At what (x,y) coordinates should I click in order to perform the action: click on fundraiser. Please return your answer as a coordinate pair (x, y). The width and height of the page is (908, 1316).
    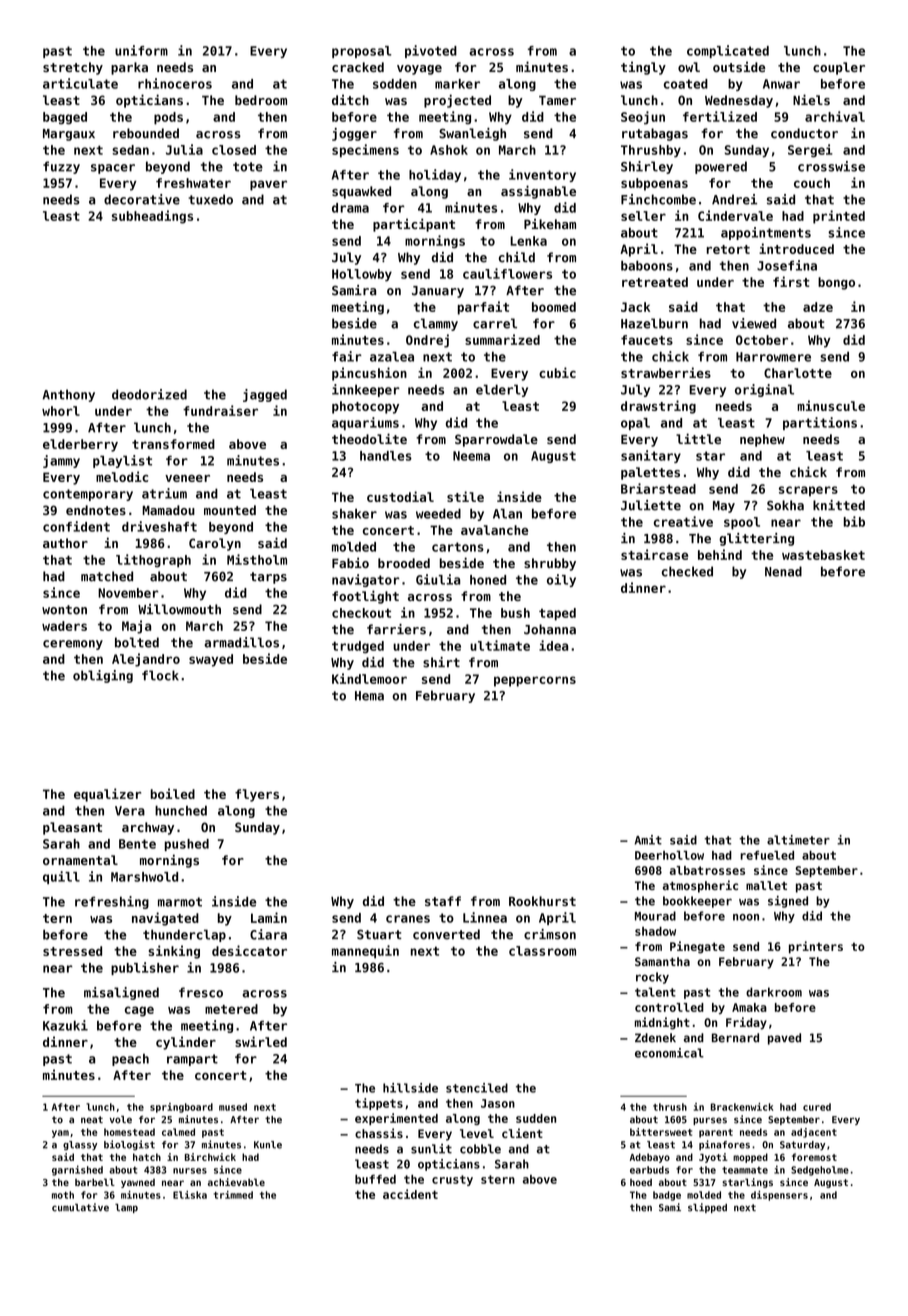
    Looking at the image, I should click on (220, 410).
